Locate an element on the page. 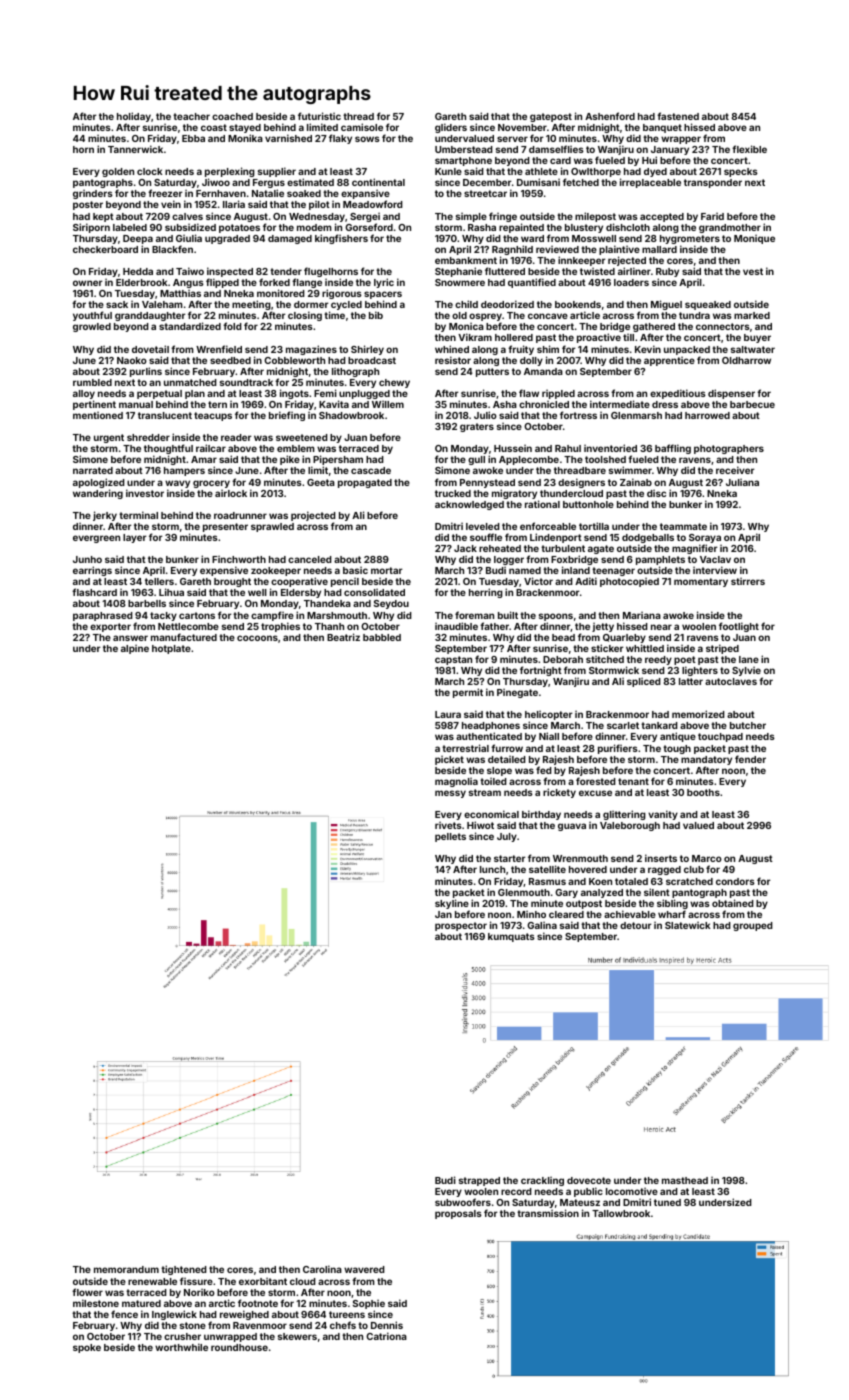 Image resolution: width=849 pixels, height=1400 pixels. fastened is located at coordinates (678, 116).
